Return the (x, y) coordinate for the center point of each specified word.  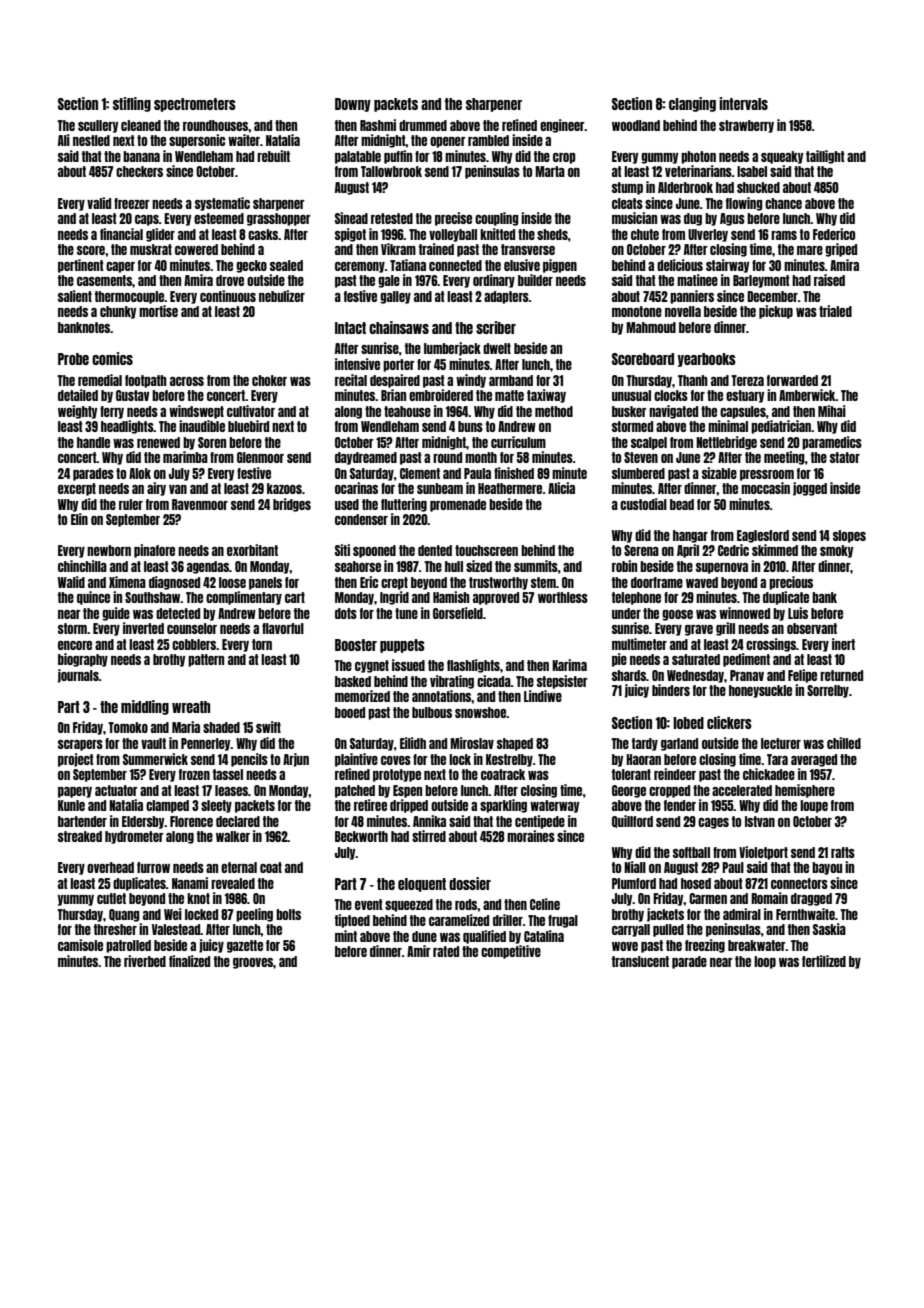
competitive (511, 952)
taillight (825, 157)
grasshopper (279, 219)
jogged (810, 489)
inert (843, 644)
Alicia (561, 488)
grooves (253, 963)
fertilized (824, 961)
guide (116, 614)
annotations (442, 696)
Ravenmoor (200, 504)
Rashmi (378, 125)
